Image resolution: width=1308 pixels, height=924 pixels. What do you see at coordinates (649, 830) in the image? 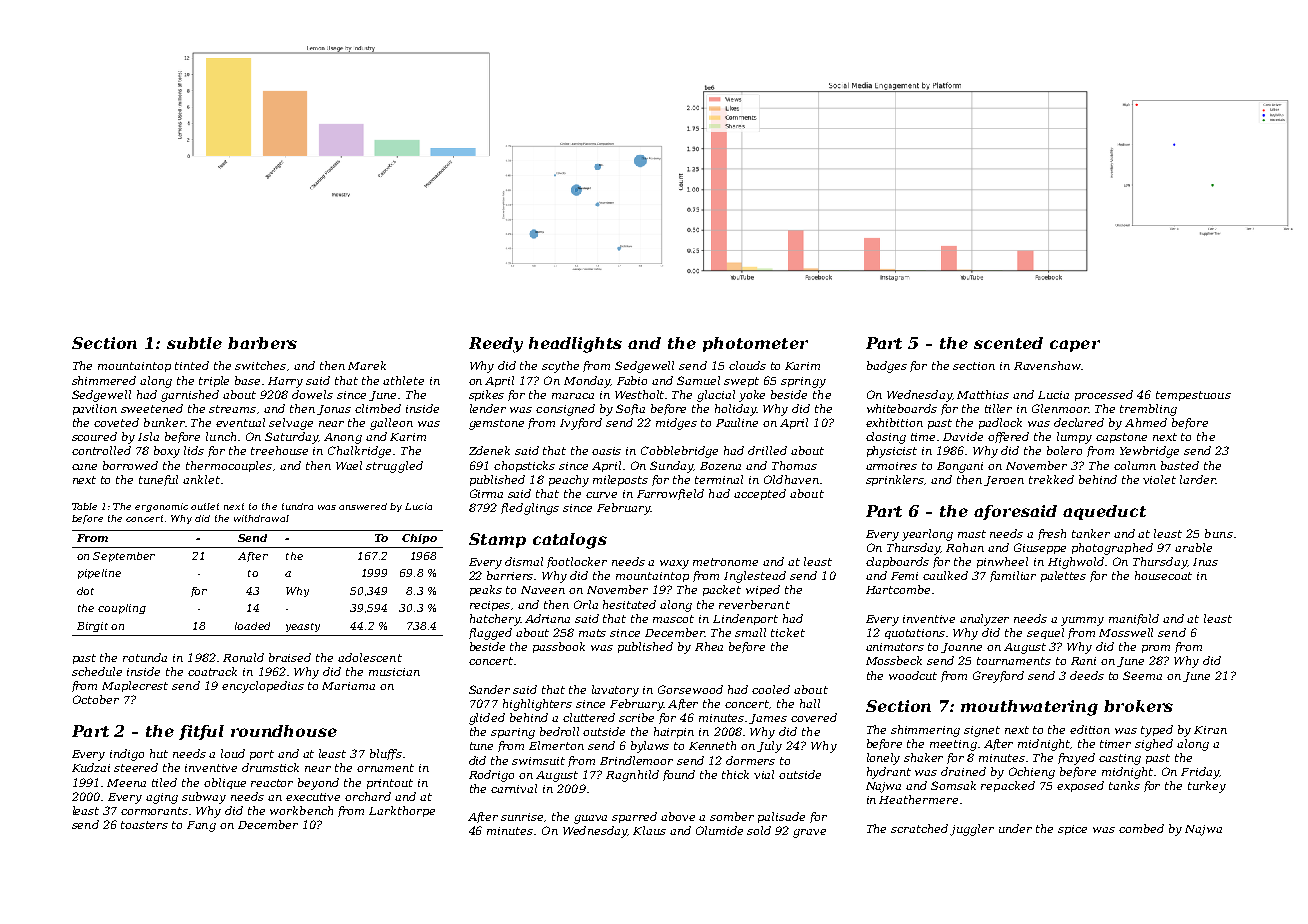
I see `Klaus` at bounding box center [649, 830].
